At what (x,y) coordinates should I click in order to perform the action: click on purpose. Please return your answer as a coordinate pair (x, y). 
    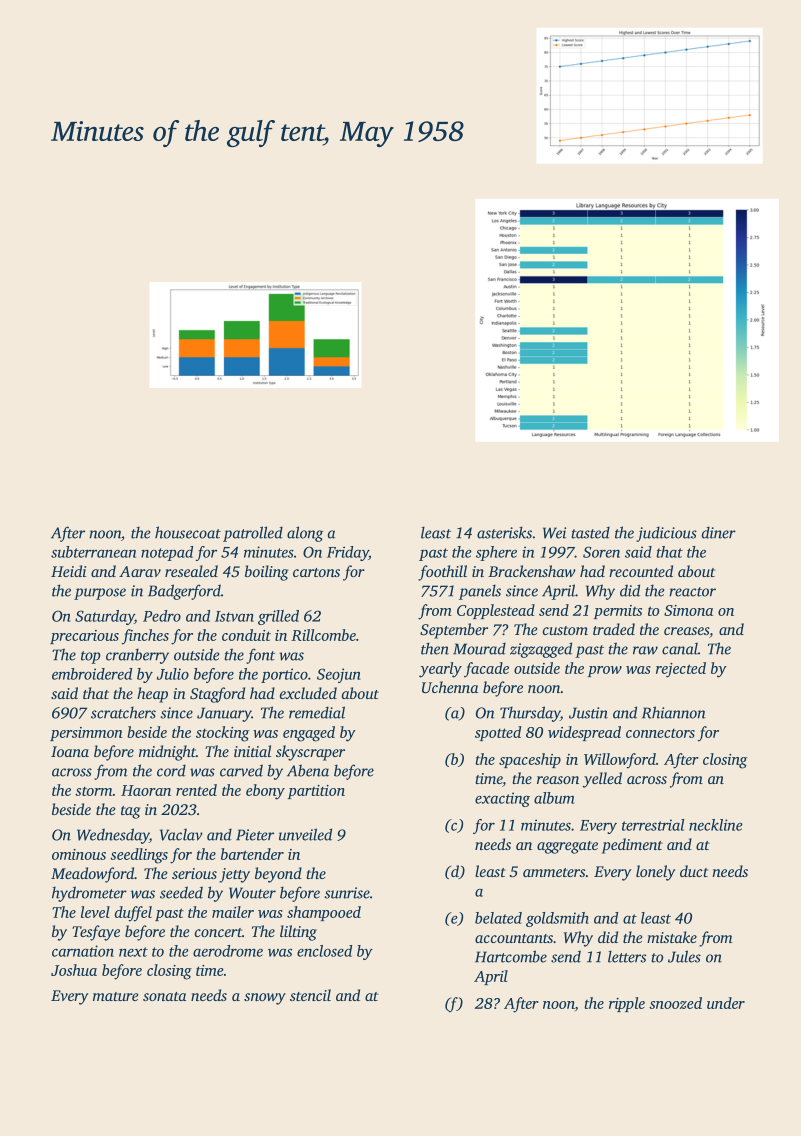
    Looking at the image, I should click on (100, 594).
